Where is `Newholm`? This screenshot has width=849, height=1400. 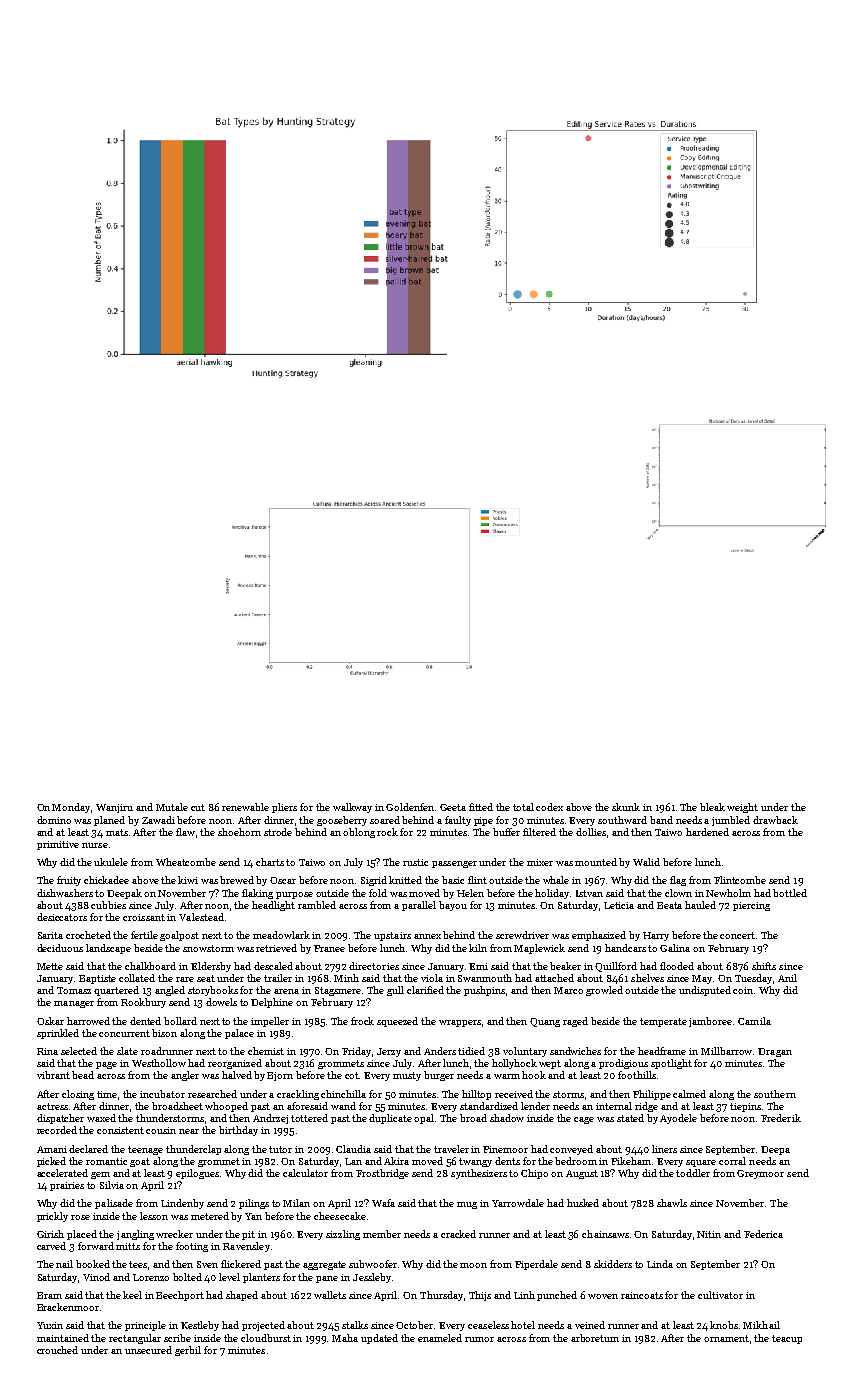 Newholm is located at coordinates (728, 893).
